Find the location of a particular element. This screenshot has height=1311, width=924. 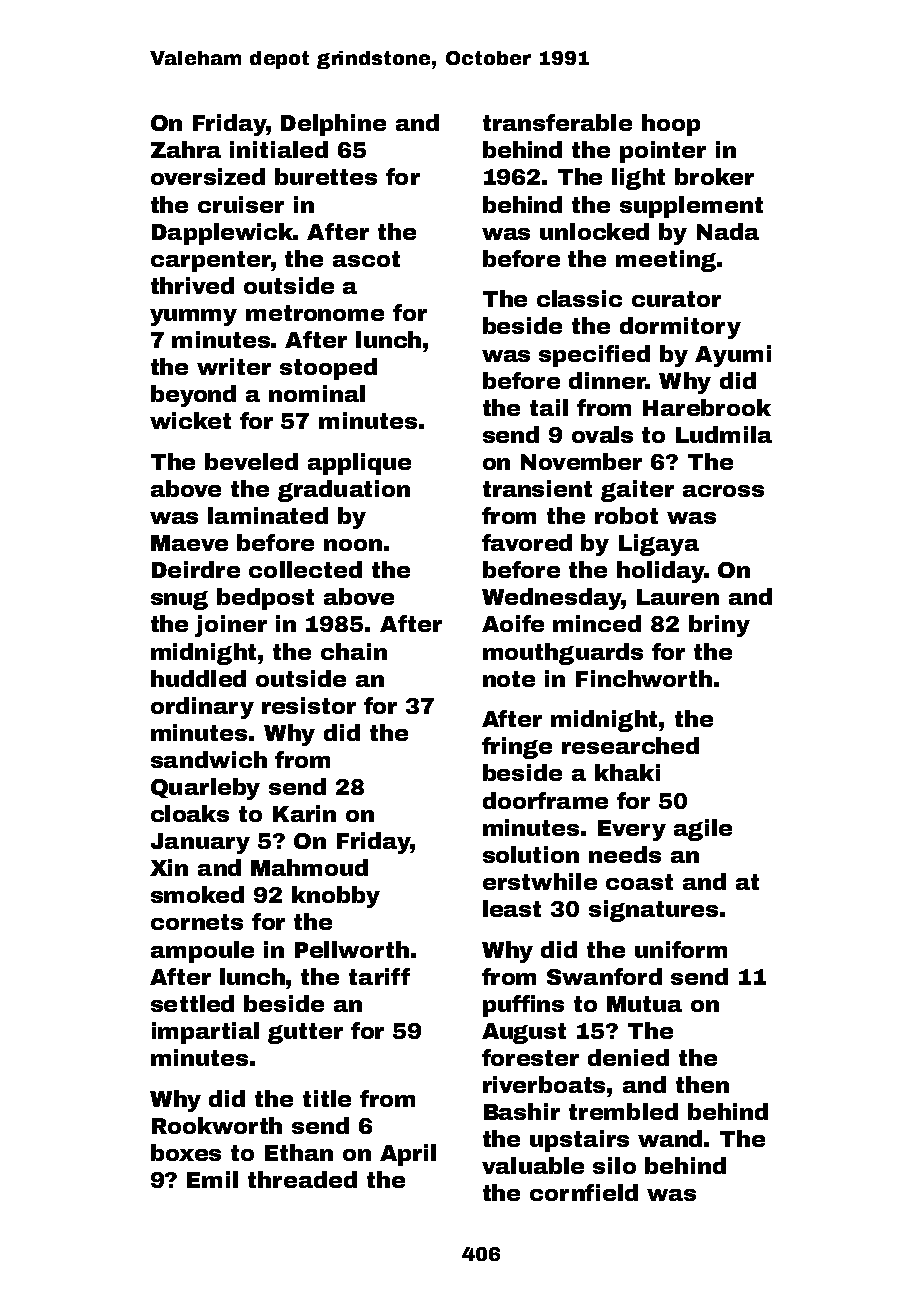

cornets is located at coordinates (197, 922).
